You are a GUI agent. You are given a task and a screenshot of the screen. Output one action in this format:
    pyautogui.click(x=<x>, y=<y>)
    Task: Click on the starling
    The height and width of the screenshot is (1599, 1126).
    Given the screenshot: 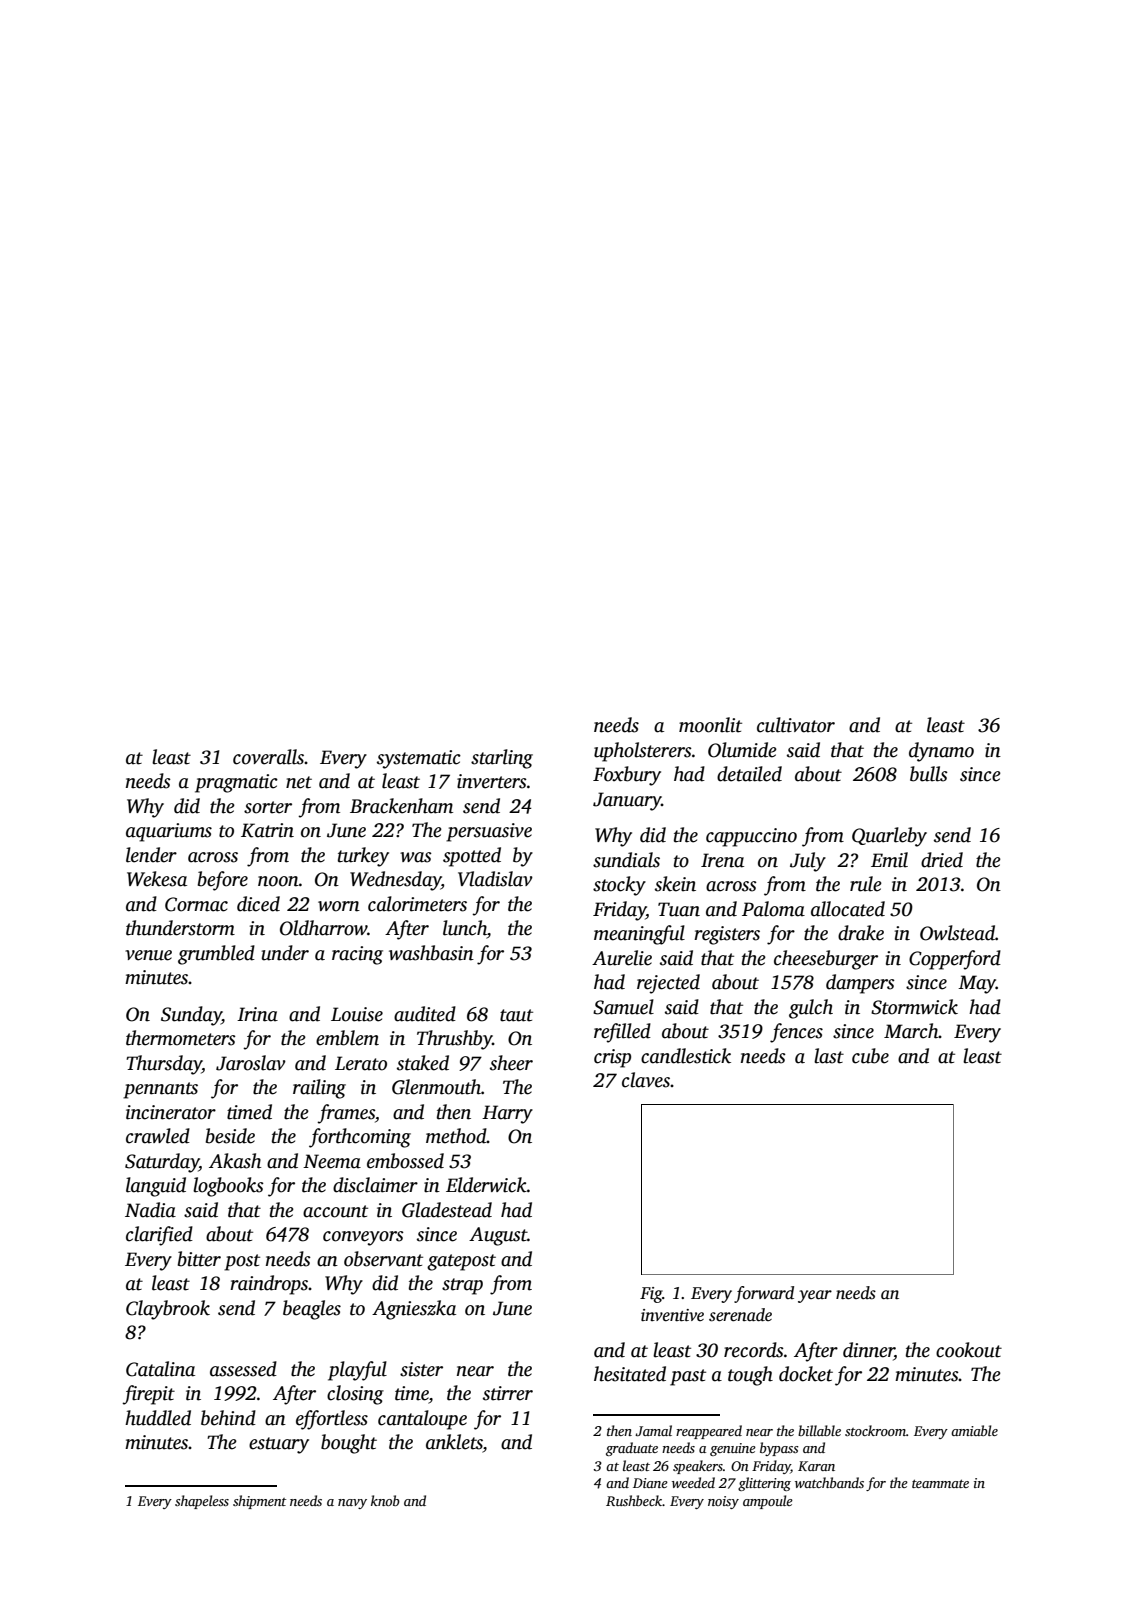 What is the action you would take?
    pyautogui.click(x=502, y=759)
